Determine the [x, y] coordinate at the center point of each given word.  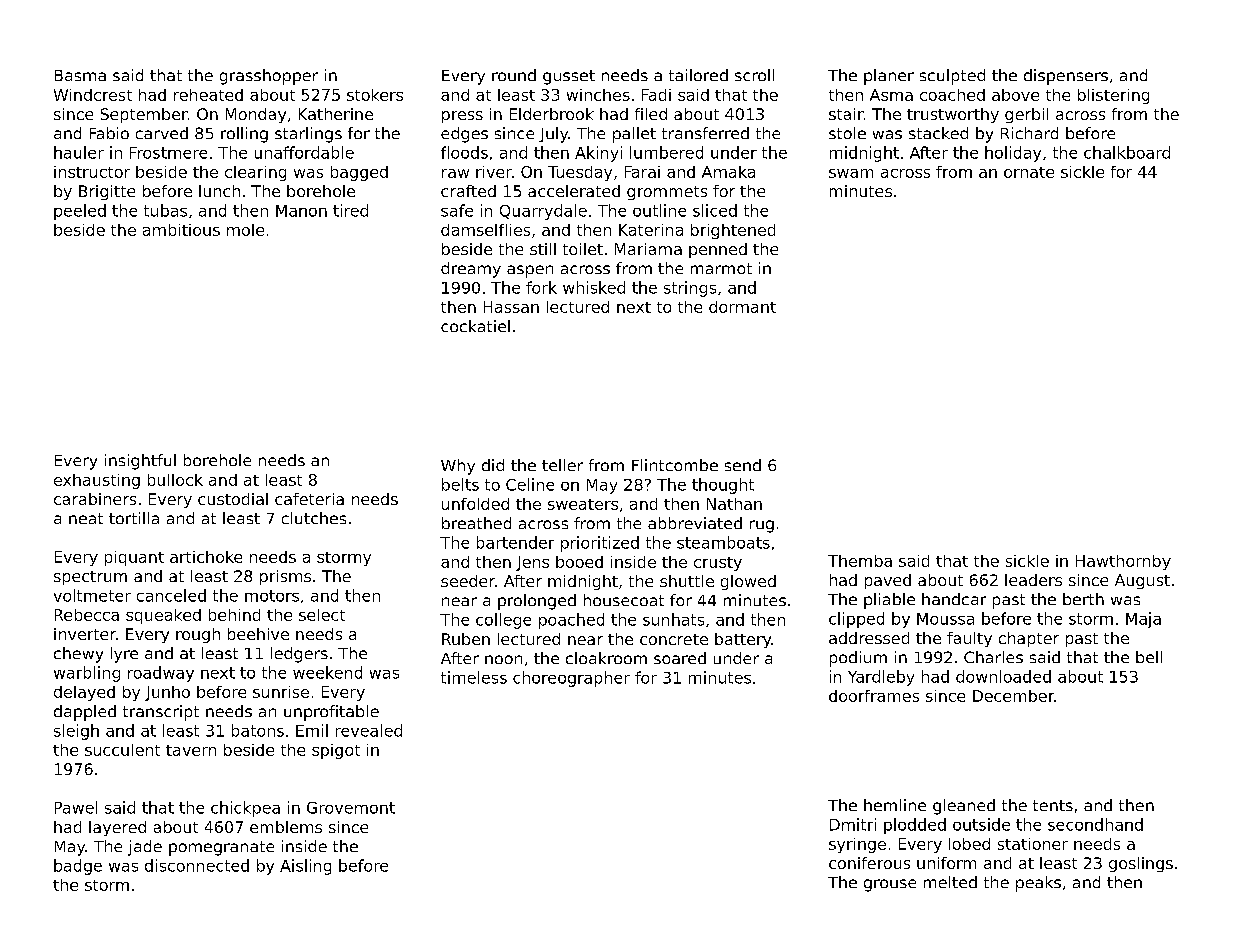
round [514, 75]
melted [950, 882]
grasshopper [269, 77]
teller [562, 465]
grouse [890, 885]
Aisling [305, 867]
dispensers [1066, 77]
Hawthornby [1123, 562]
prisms [285, 577]
